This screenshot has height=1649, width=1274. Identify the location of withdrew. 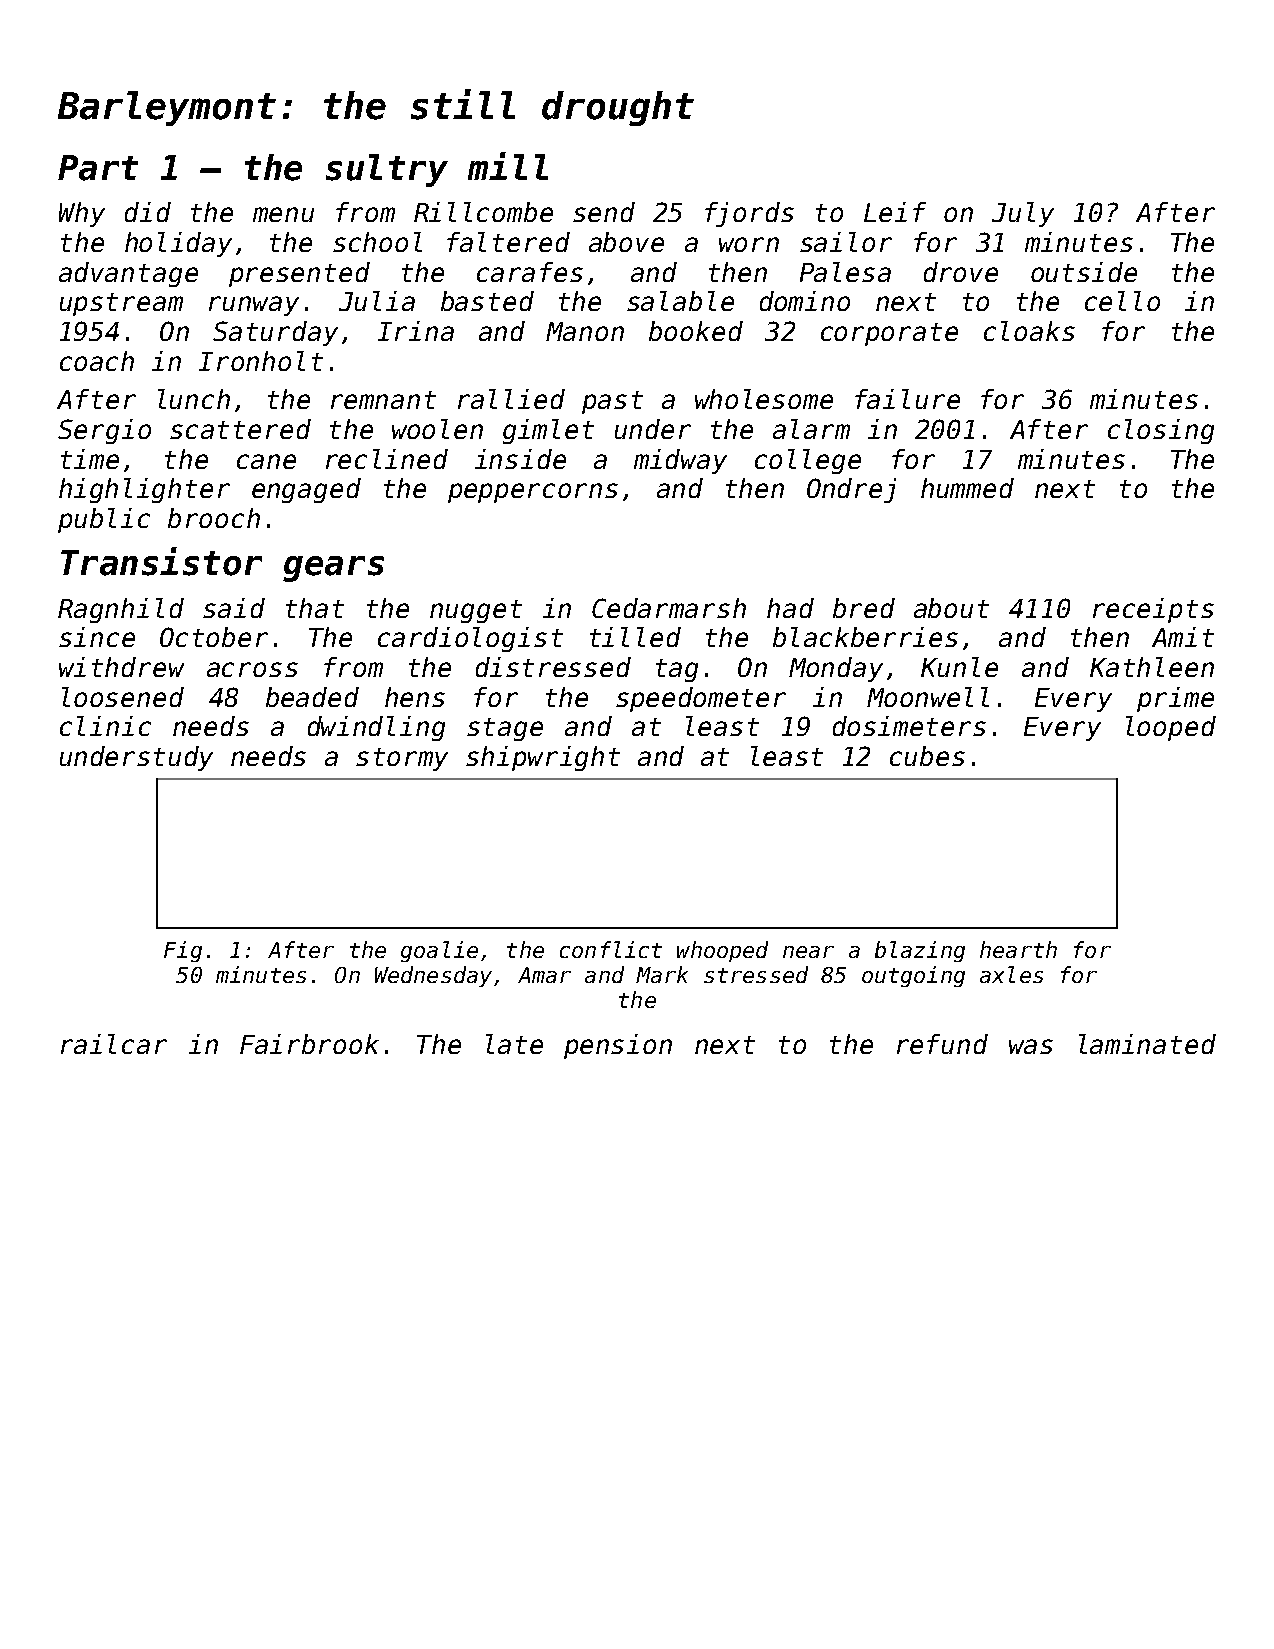
(121, 667).
